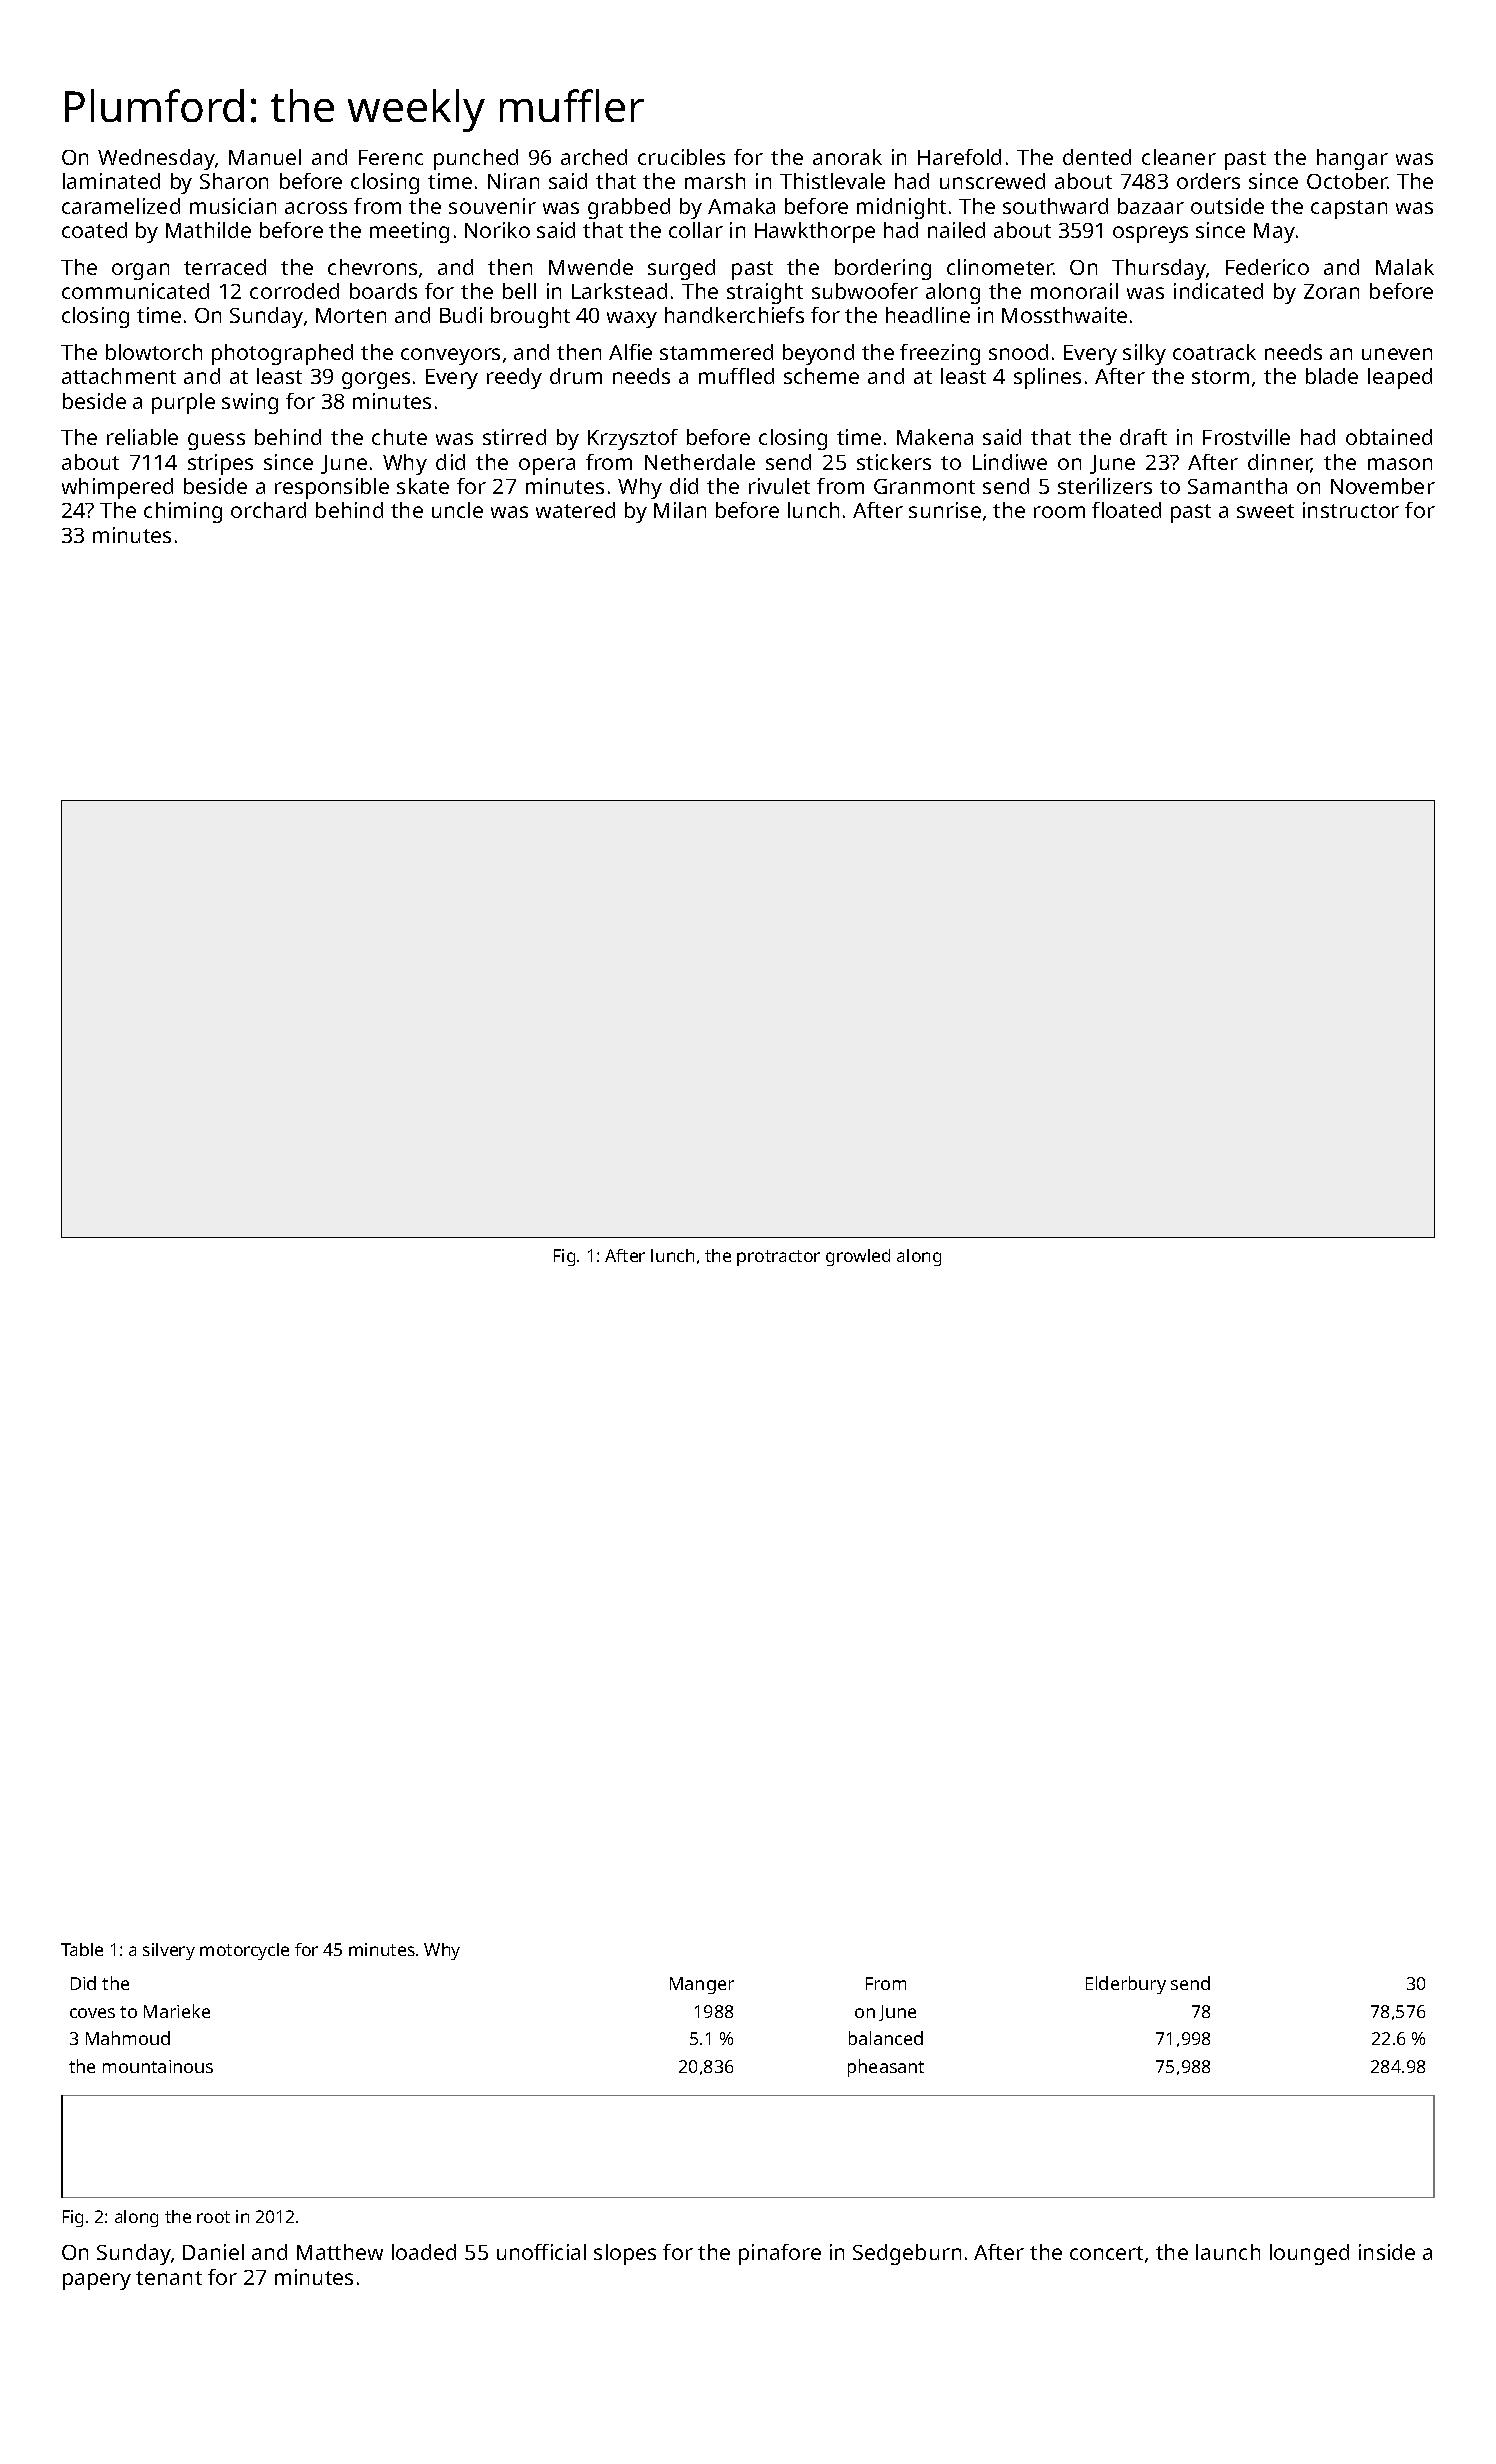  What do you see at coordinates (1265, 511) in the screenshot?
I see `sweet` at bounding box center [1265, 511].
